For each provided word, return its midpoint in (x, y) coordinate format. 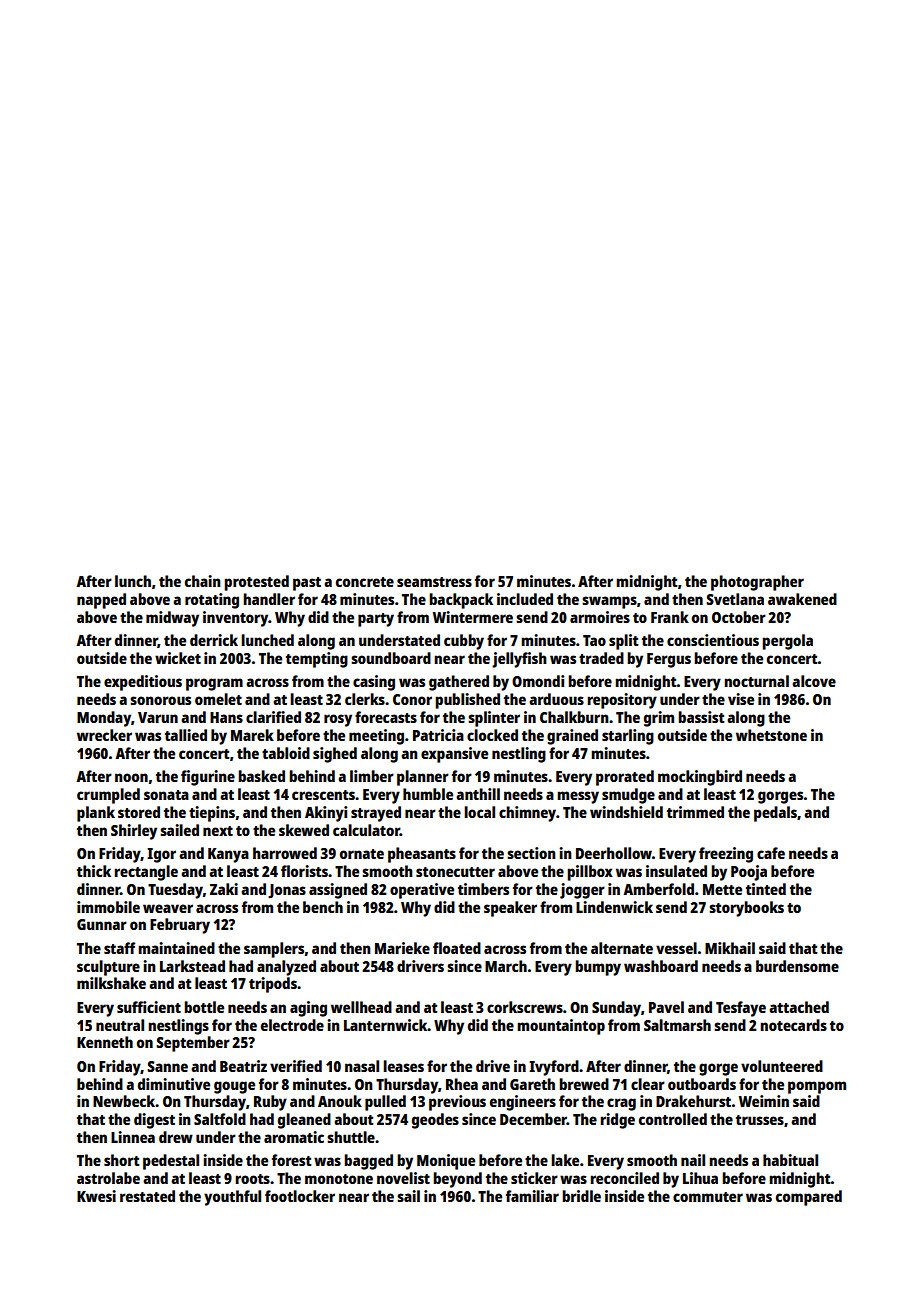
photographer (757, 583)
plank (96, 814)
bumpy (598, 968)
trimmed (695, 812)
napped (101, 601)
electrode (292, 1025)
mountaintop (561, 1027)
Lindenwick (614, 907)
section (531, 853)
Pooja (749, 873)
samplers (274, 950)
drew (176, 1137)
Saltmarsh (677, 1025)
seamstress (434, 582)
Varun (158, 717)
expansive (454, 755)
